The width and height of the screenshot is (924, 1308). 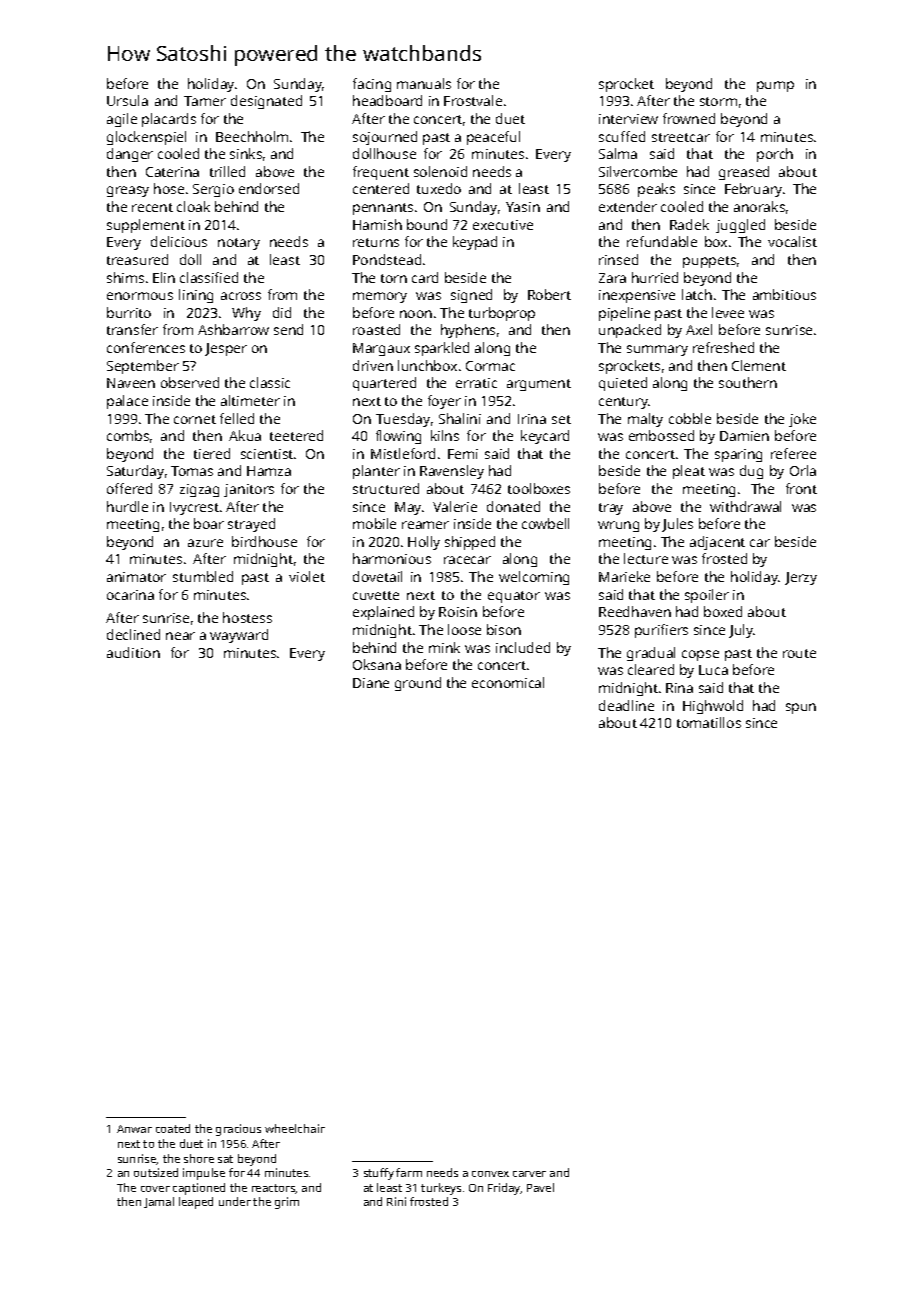 What do you see at coordinates (473, 100) in the screenshot?
I see `Frostvale` at bounding box center [473, 100].
